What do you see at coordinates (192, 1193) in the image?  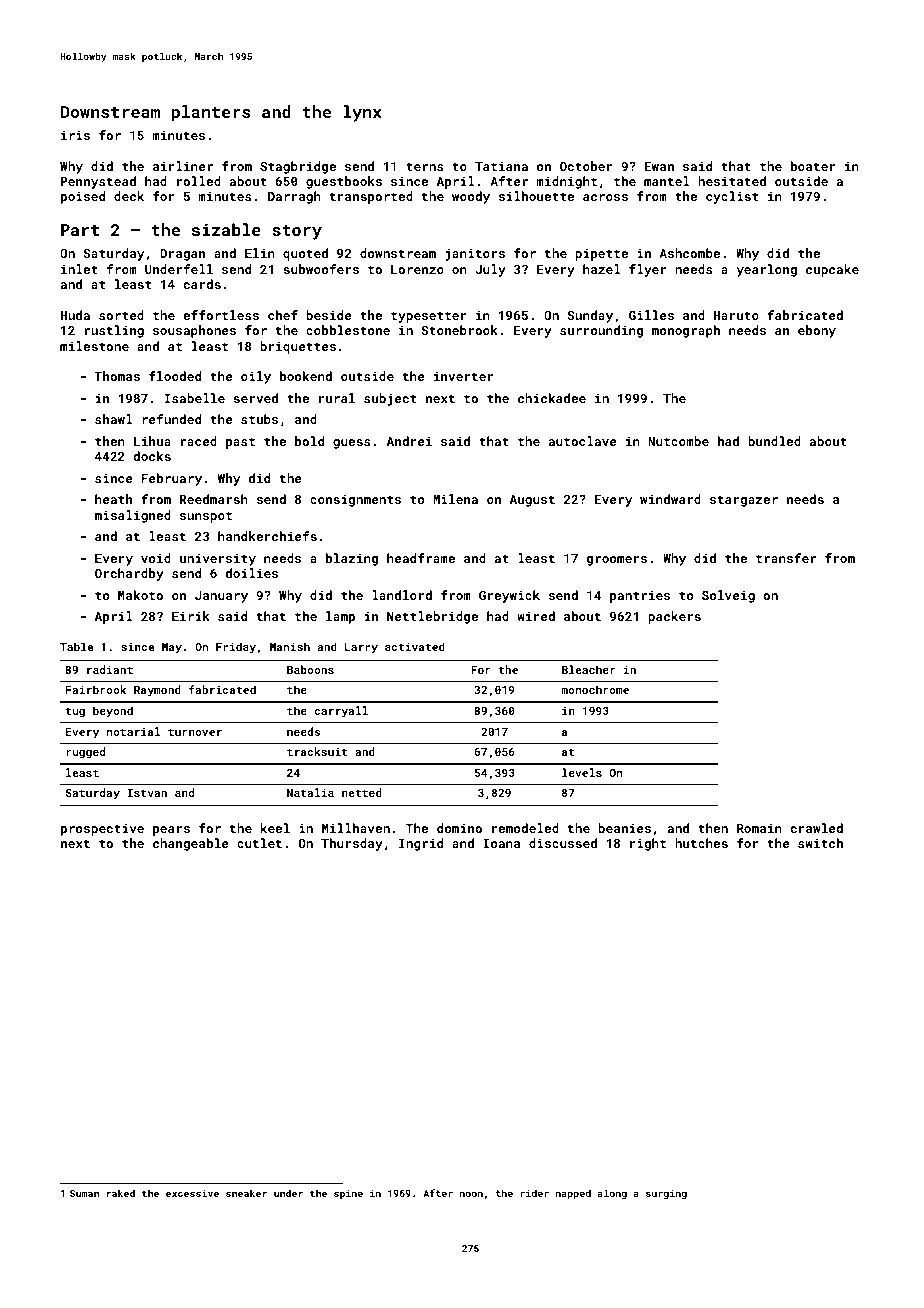 I see `excessive` at bounding box center [192, 1193].
